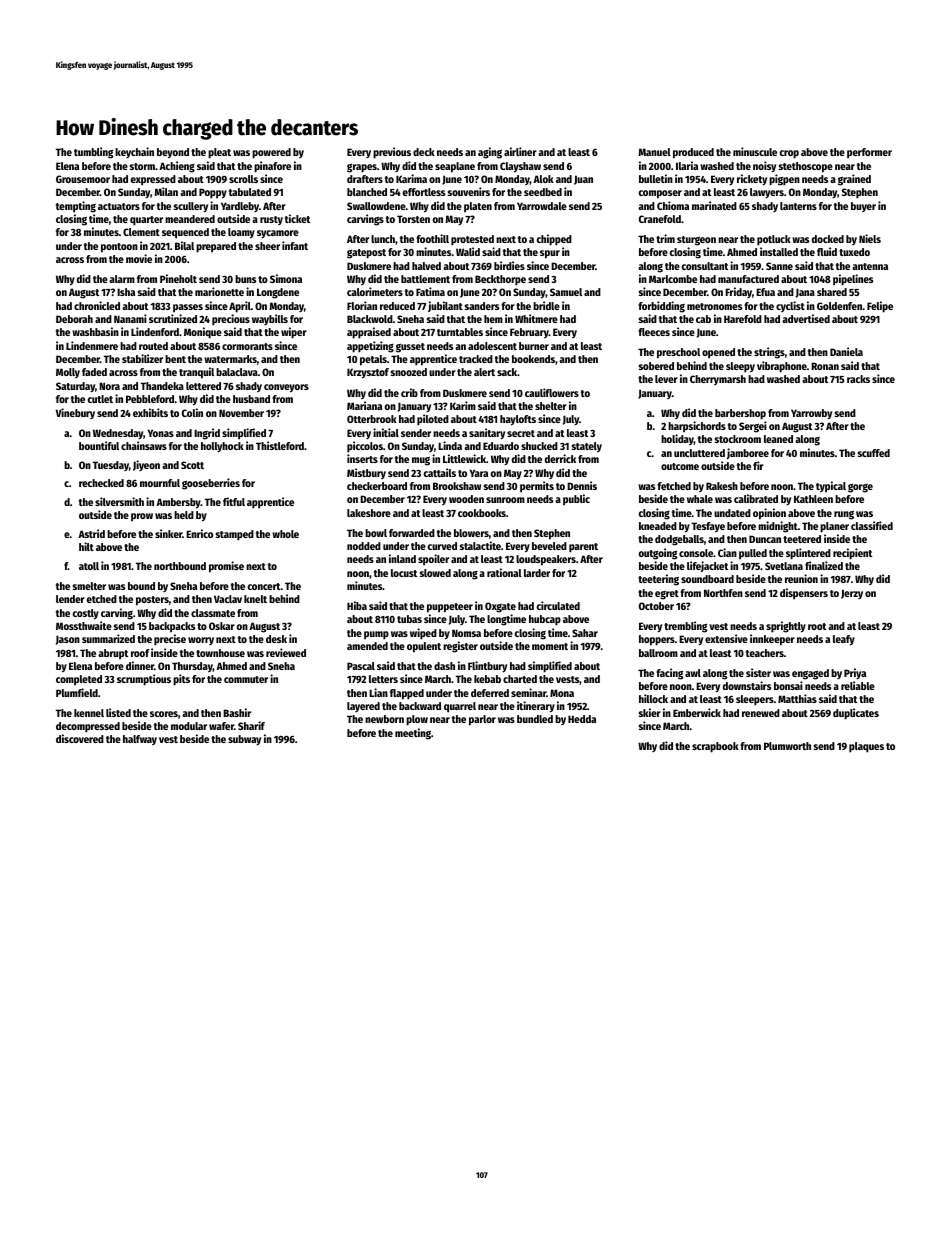 This screenshot has height=1233, width=952. I want to click on pipelines, so click(853, 280).
